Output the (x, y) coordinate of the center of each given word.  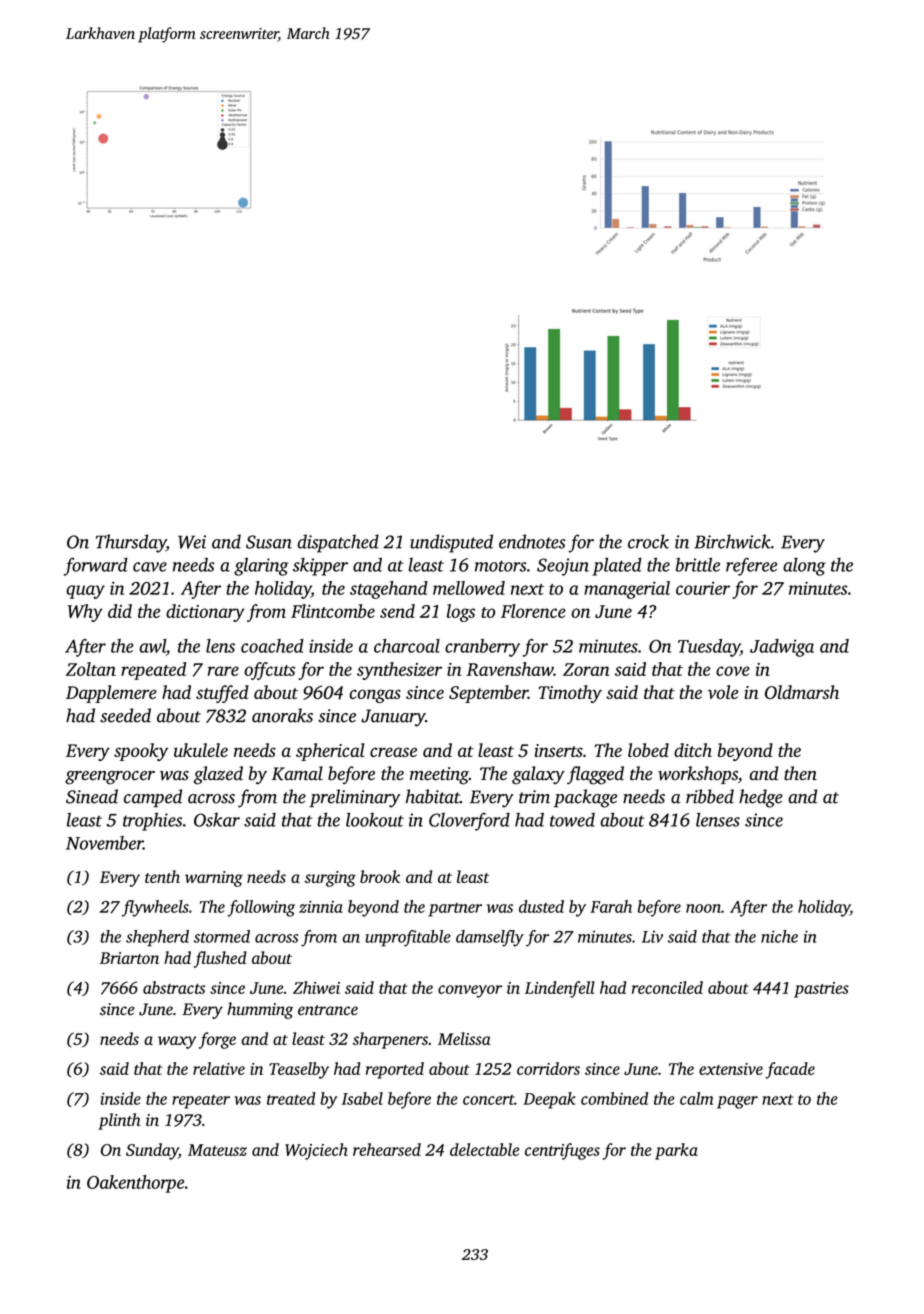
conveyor (470, 991)
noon (703, 908)
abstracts (174, 987)
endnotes (532, 541)
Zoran (586, 669)
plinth (119, 1121)
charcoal (407, 646)
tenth (162, 876)
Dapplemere (111, 694)
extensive (731, 1069)
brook (380, 876)
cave (150, 567)
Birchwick (732, 541)
